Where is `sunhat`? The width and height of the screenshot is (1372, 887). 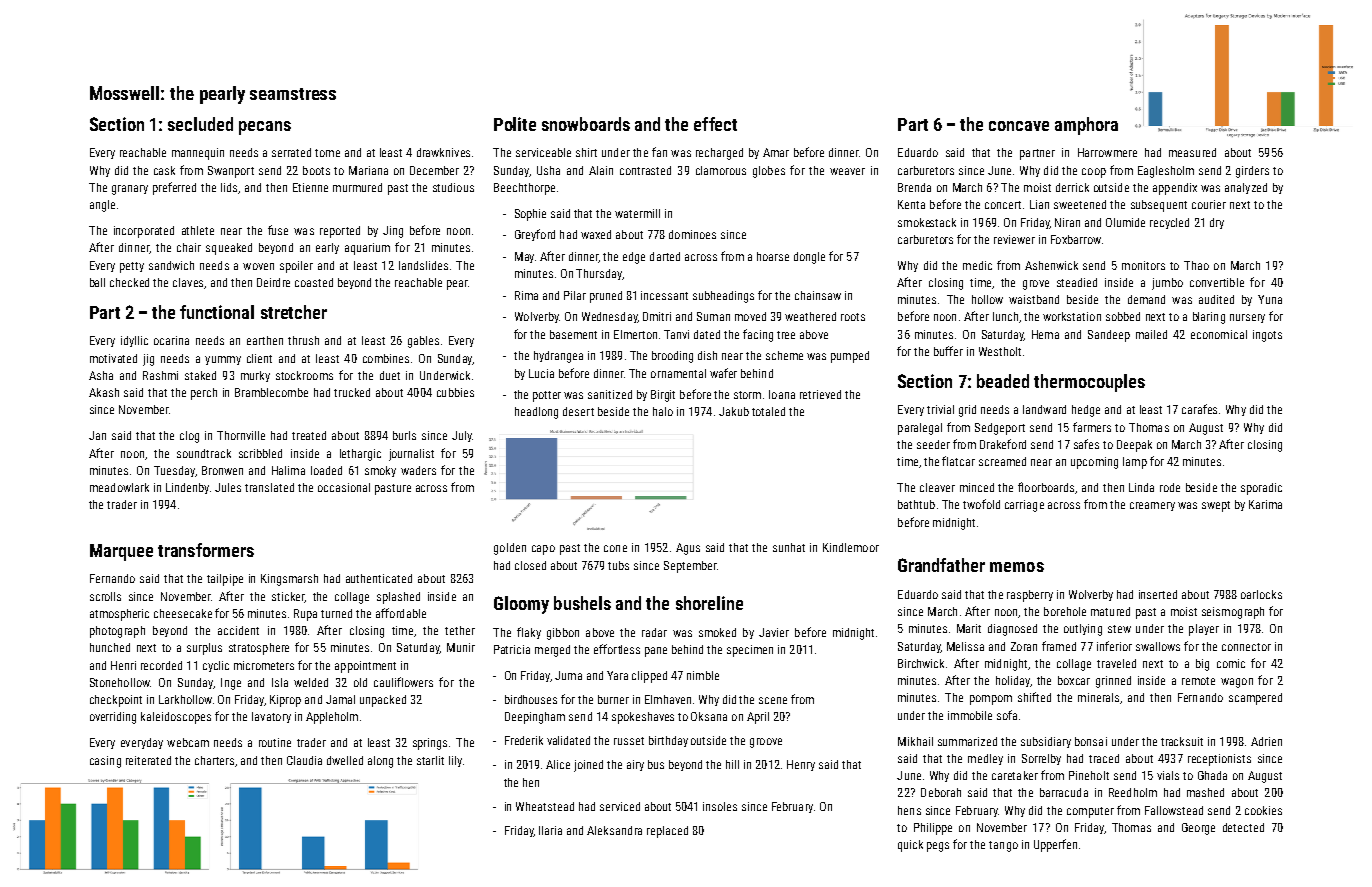 sunhat is located at coordinates (789, 547).
